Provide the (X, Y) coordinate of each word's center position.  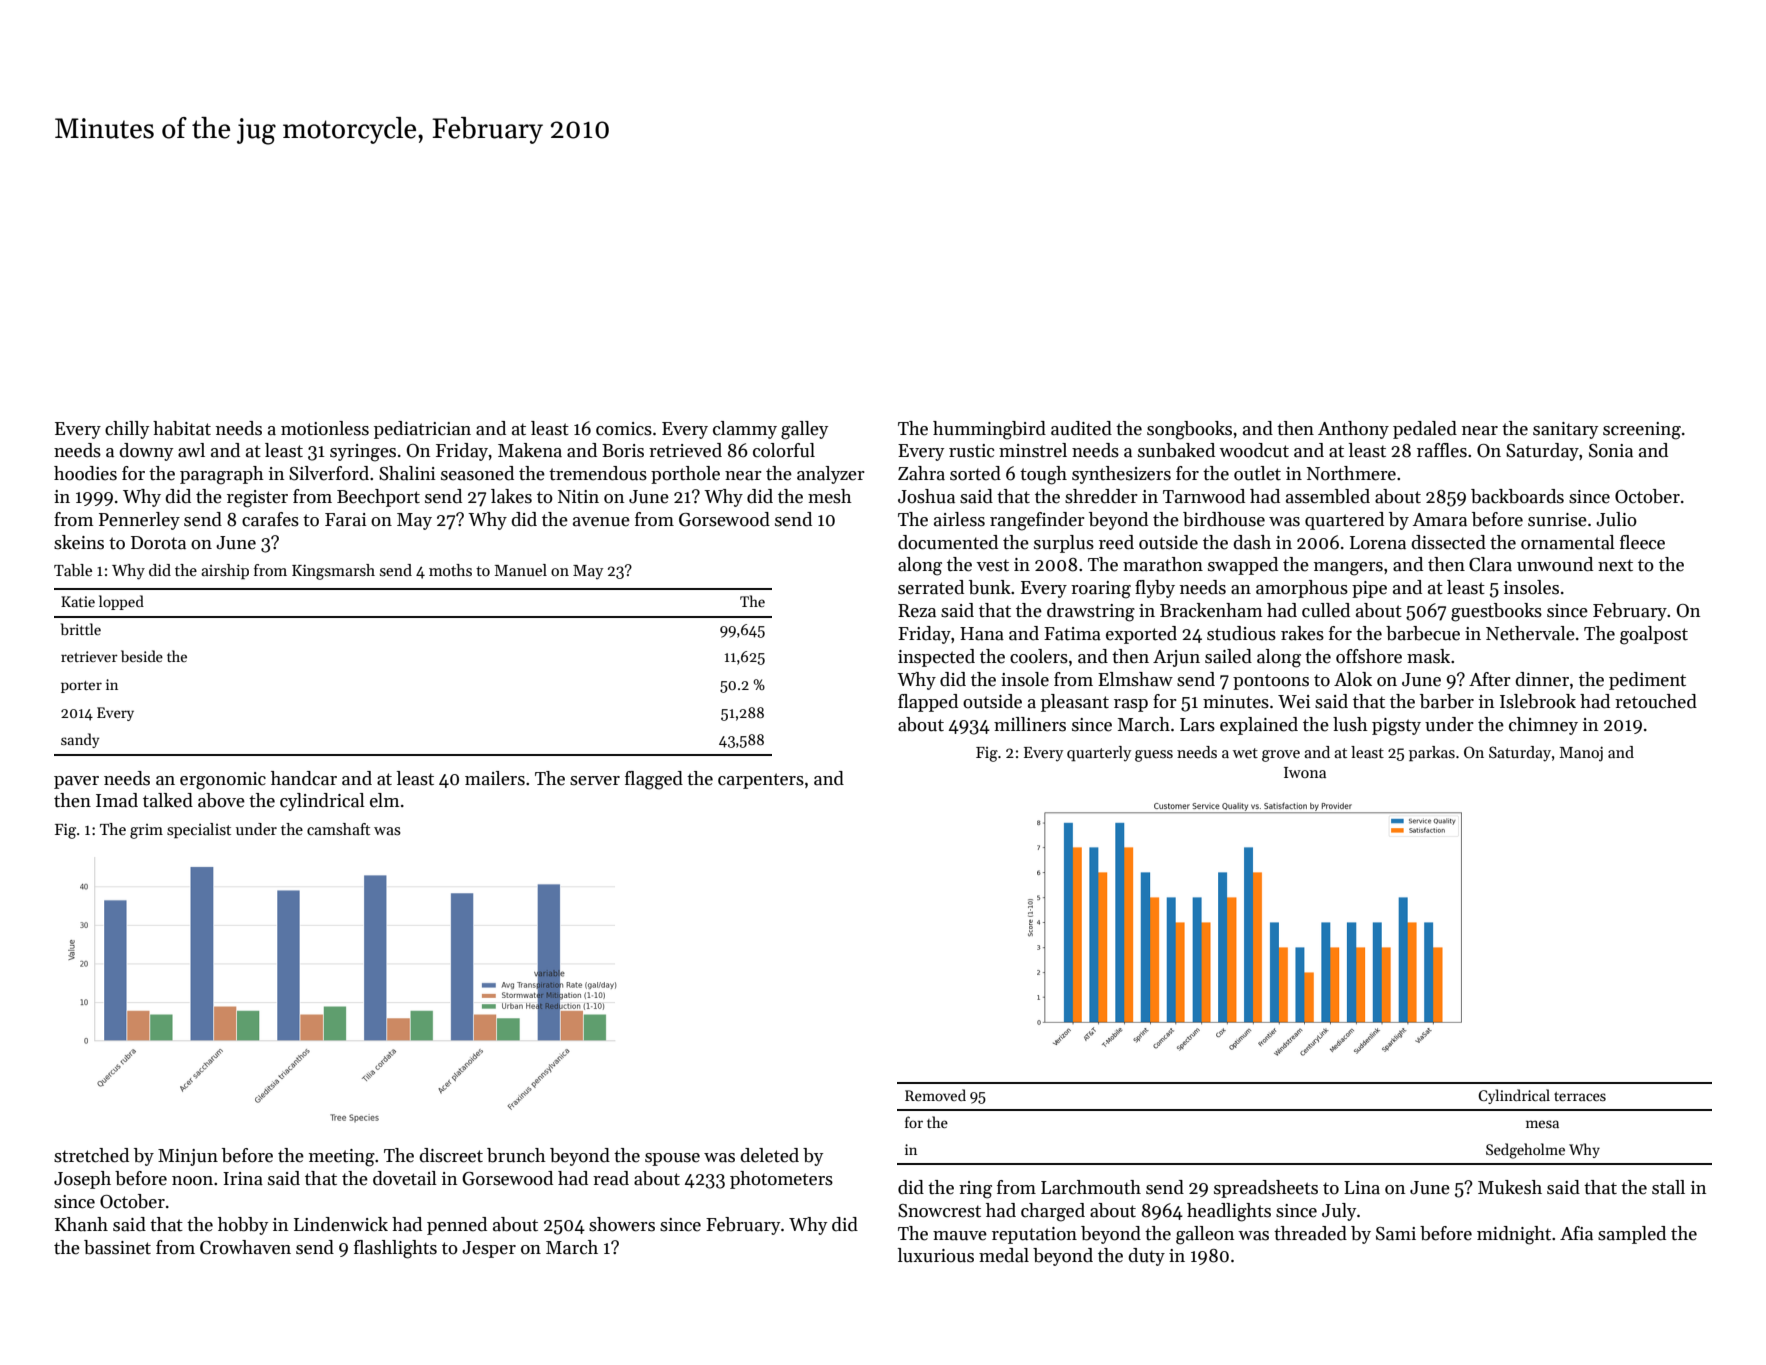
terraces (1580, 1096)
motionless (325, 428)
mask (1428, 656)
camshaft (338, 829)
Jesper (489, 1249)
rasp (1131, 705)
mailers (495, 778)
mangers (1348, 569)
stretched (91, 1155)
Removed (935, 1095)
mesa (1542, 1124)
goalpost (1654, 635)
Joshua (926, 496)
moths (450, 570)
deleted (769, 1155)
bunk (990, 587)
